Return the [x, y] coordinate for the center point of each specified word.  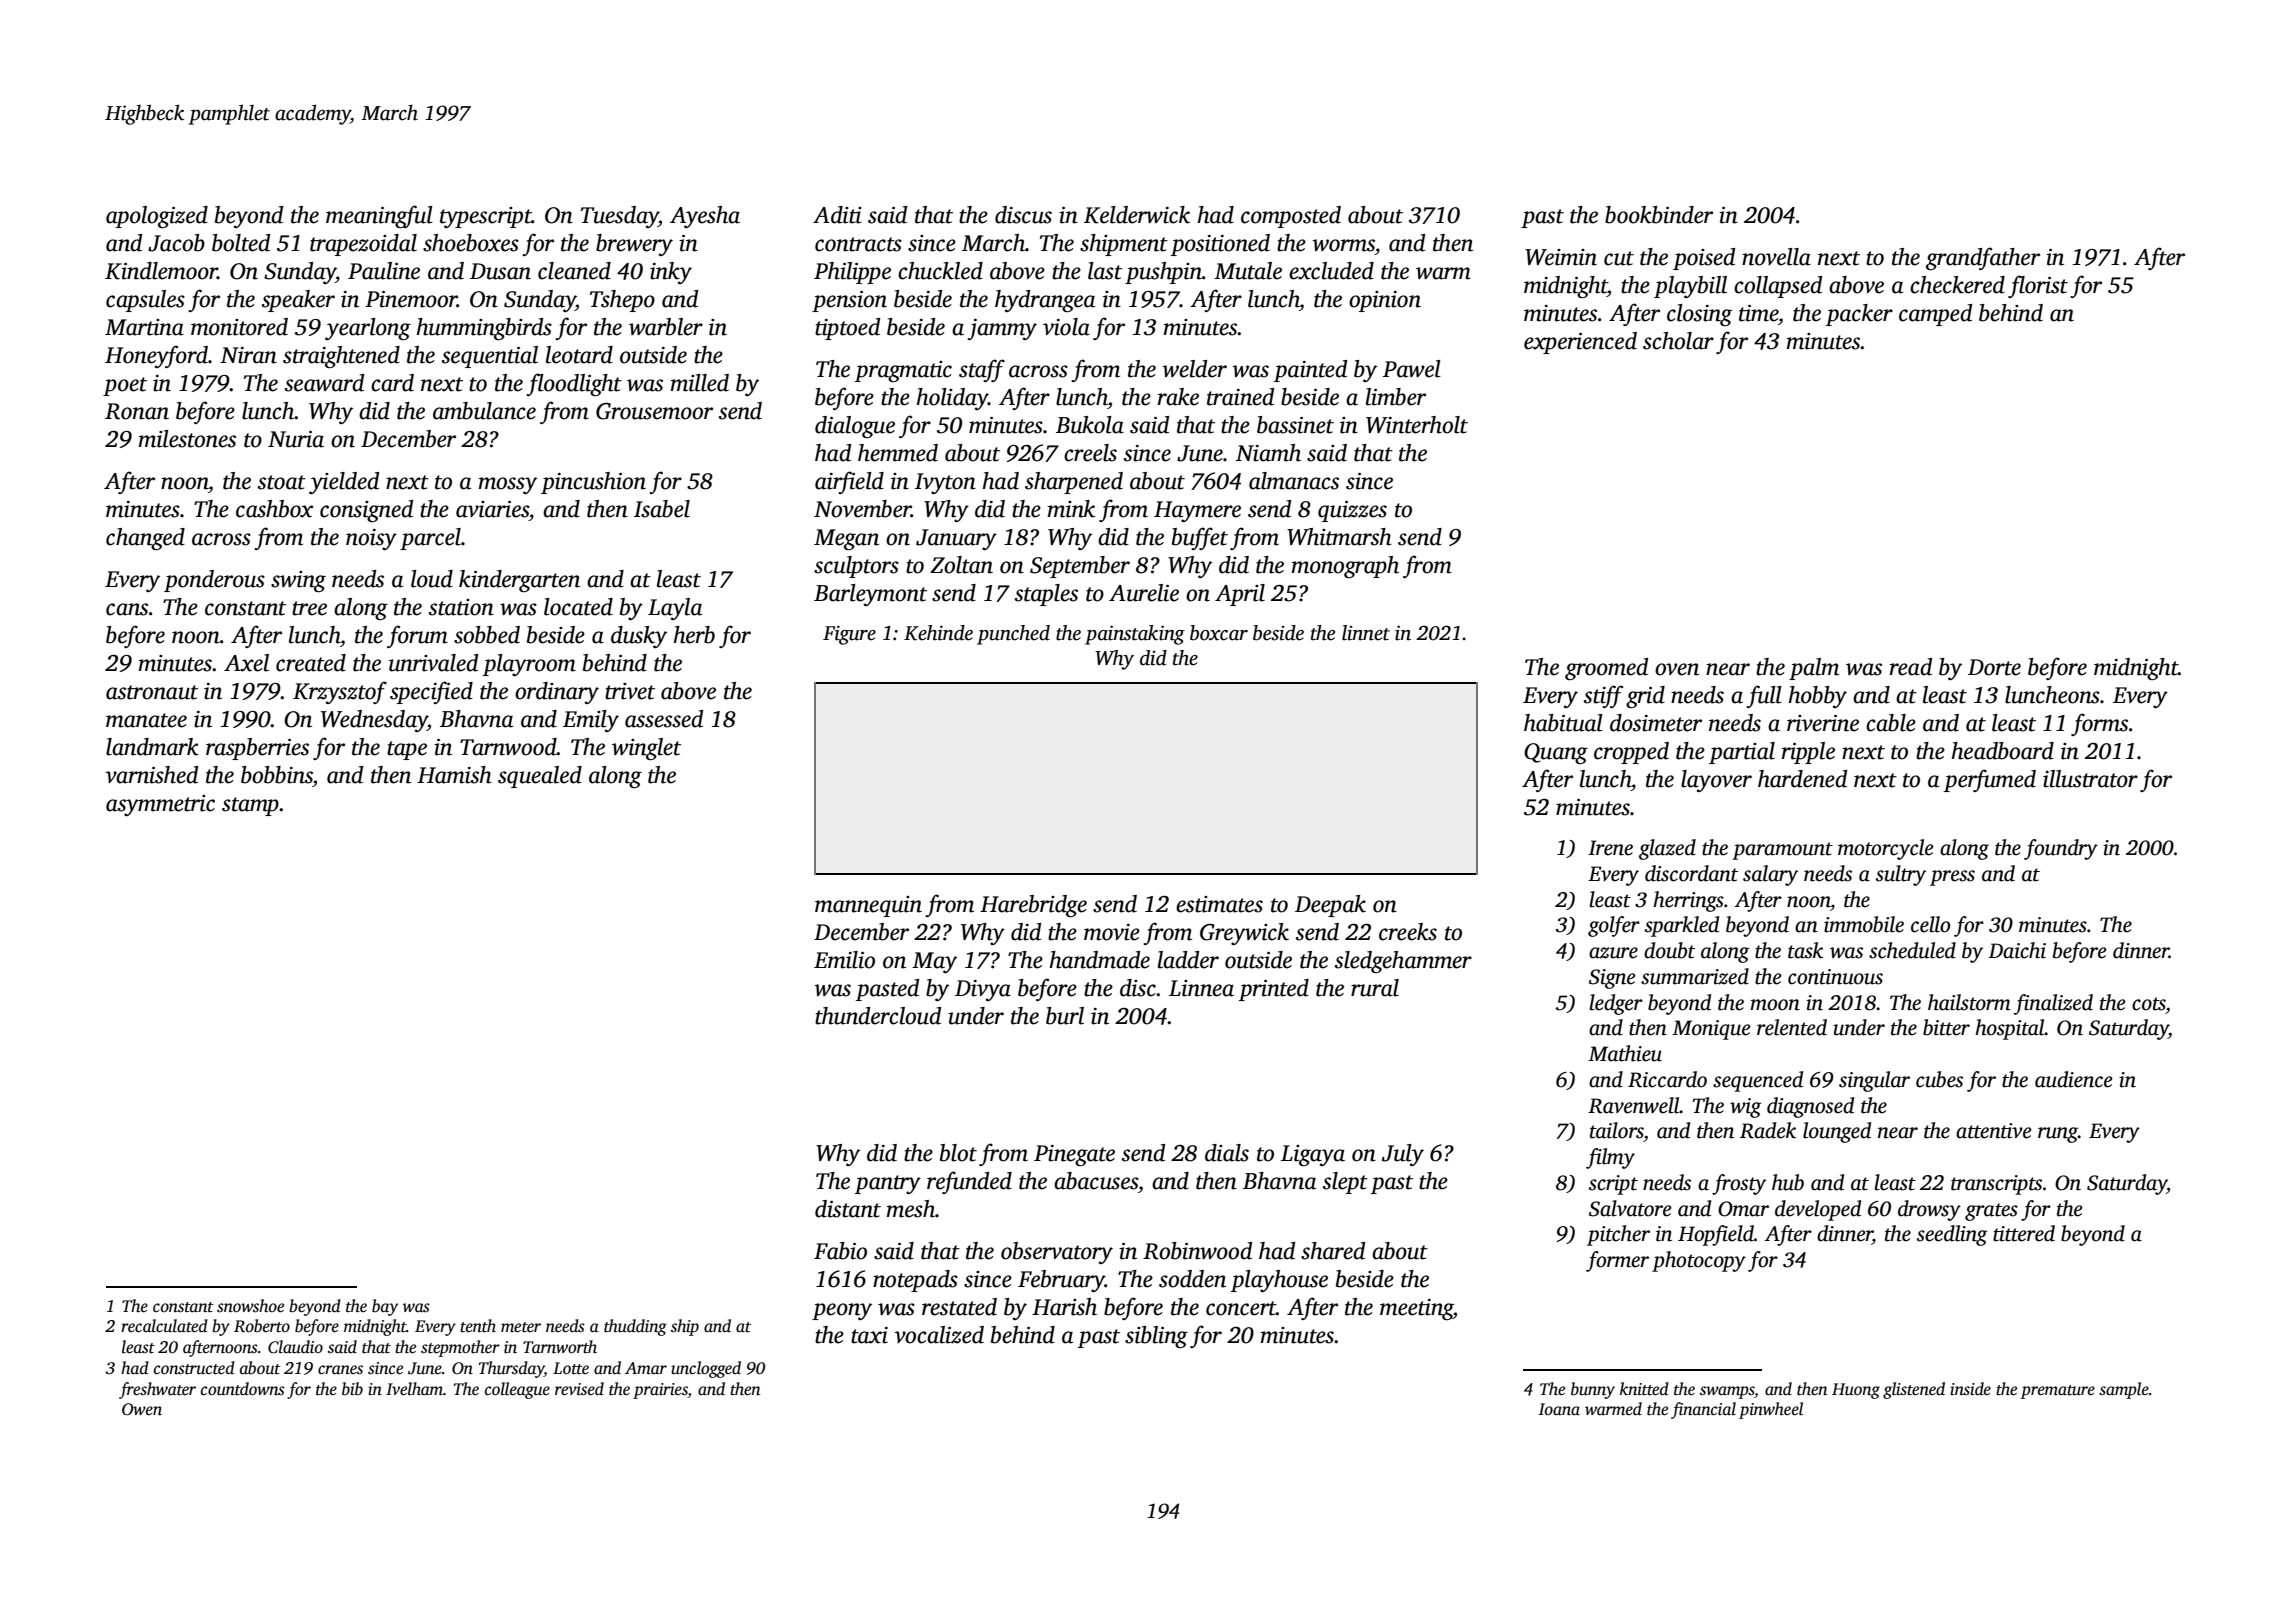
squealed [540, 777]
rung [2058, 1135]
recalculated [164, 1326]
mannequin [868, 906]
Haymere [1197, 511]
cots [2149, 1004]
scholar [1678, 341]
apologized [157, 217]
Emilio [844, 960]
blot [958, 1153]
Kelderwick [1137, 215]
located [578, 607]
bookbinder [1659, 215]
